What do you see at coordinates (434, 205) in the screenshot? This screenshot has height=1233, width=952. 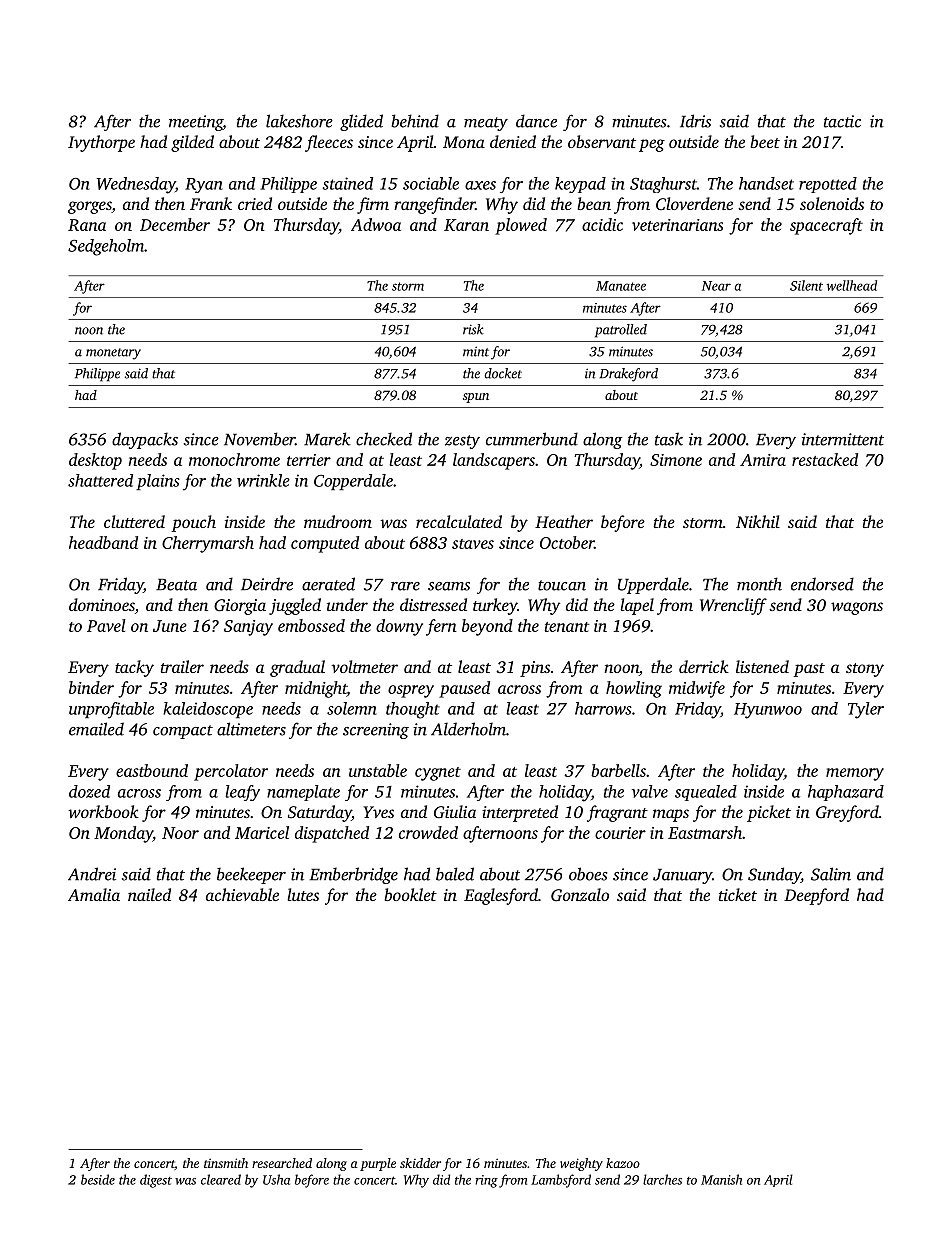 I see `rangefinder` at bounding box center [434, 205].
